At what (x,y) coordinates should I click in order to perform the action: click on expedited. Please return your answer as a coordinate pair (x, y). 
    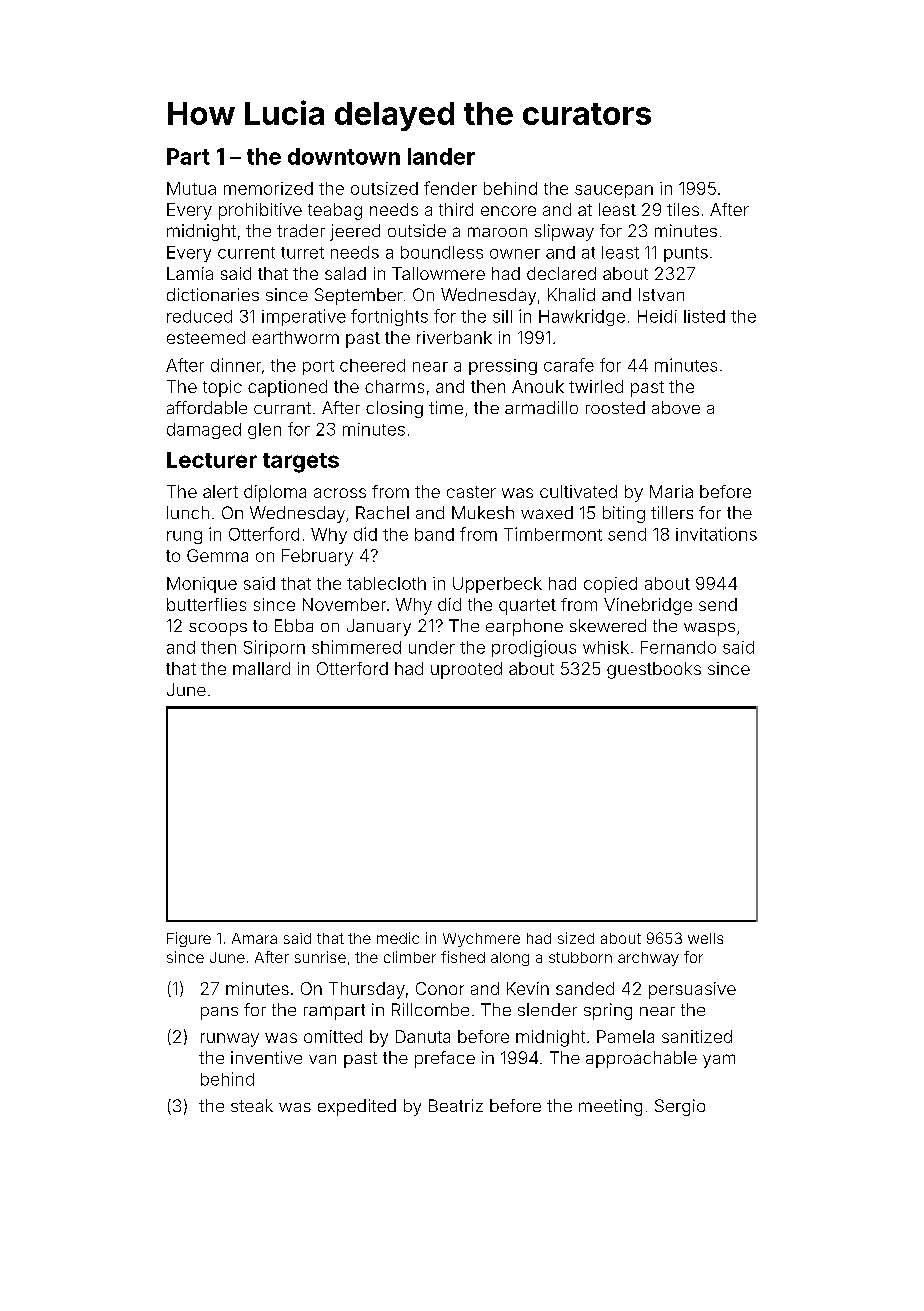
    Looking at the image, I should click on (357, 1107).
